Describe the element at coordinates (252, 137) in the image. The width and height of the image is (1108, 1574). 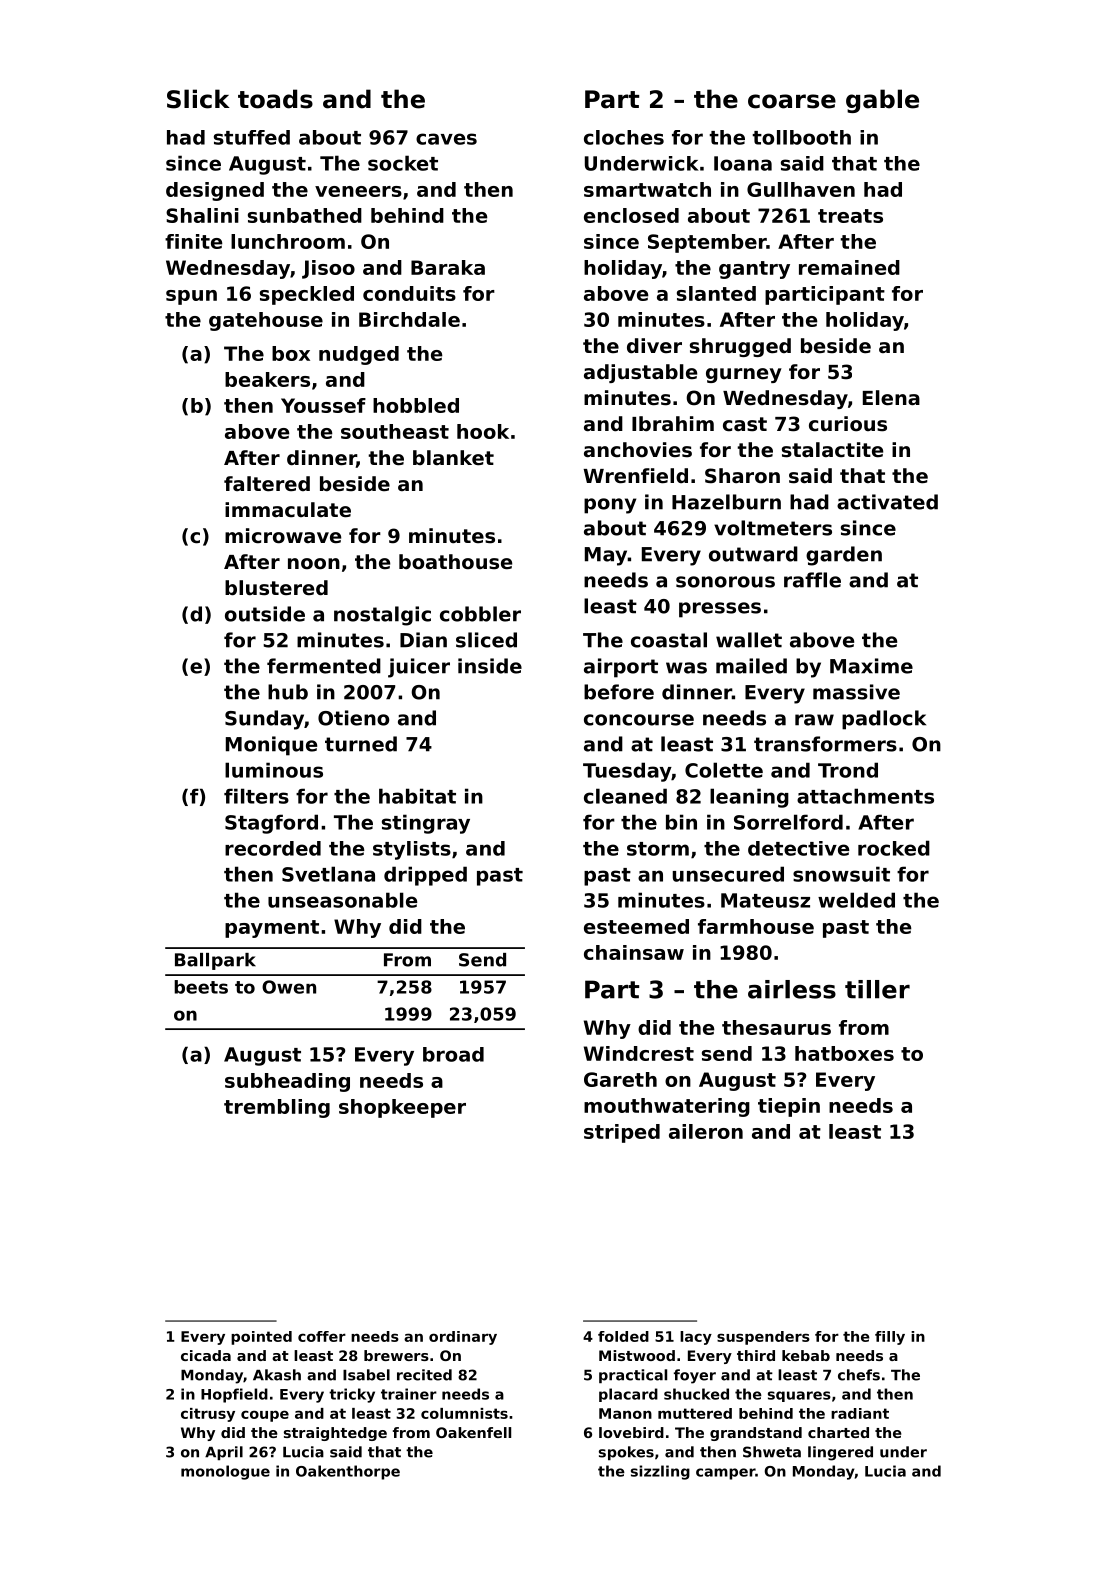
I see `stuffed` at that location.
